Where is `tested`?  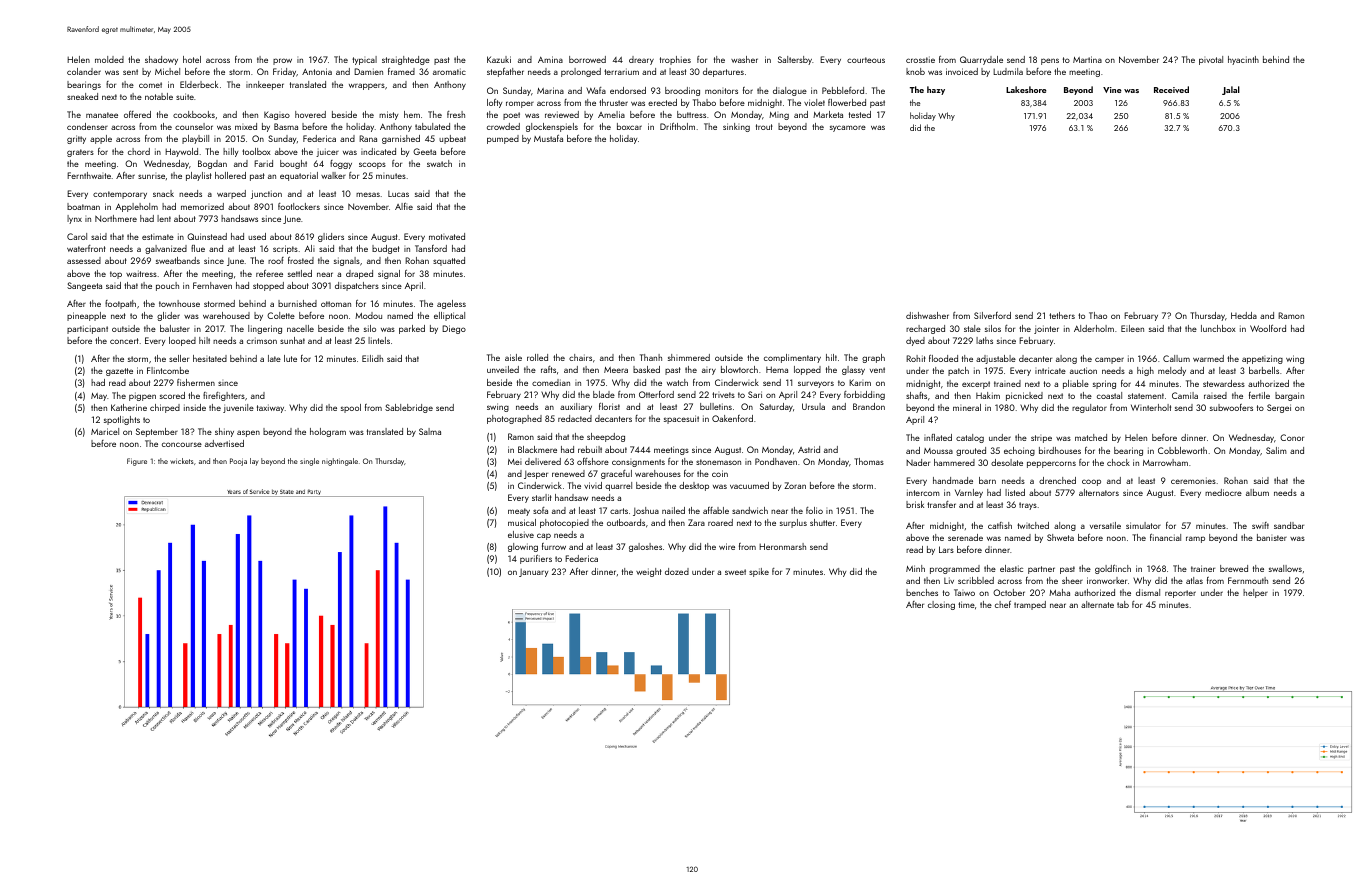
tested is located at coordinates (860, 114).
